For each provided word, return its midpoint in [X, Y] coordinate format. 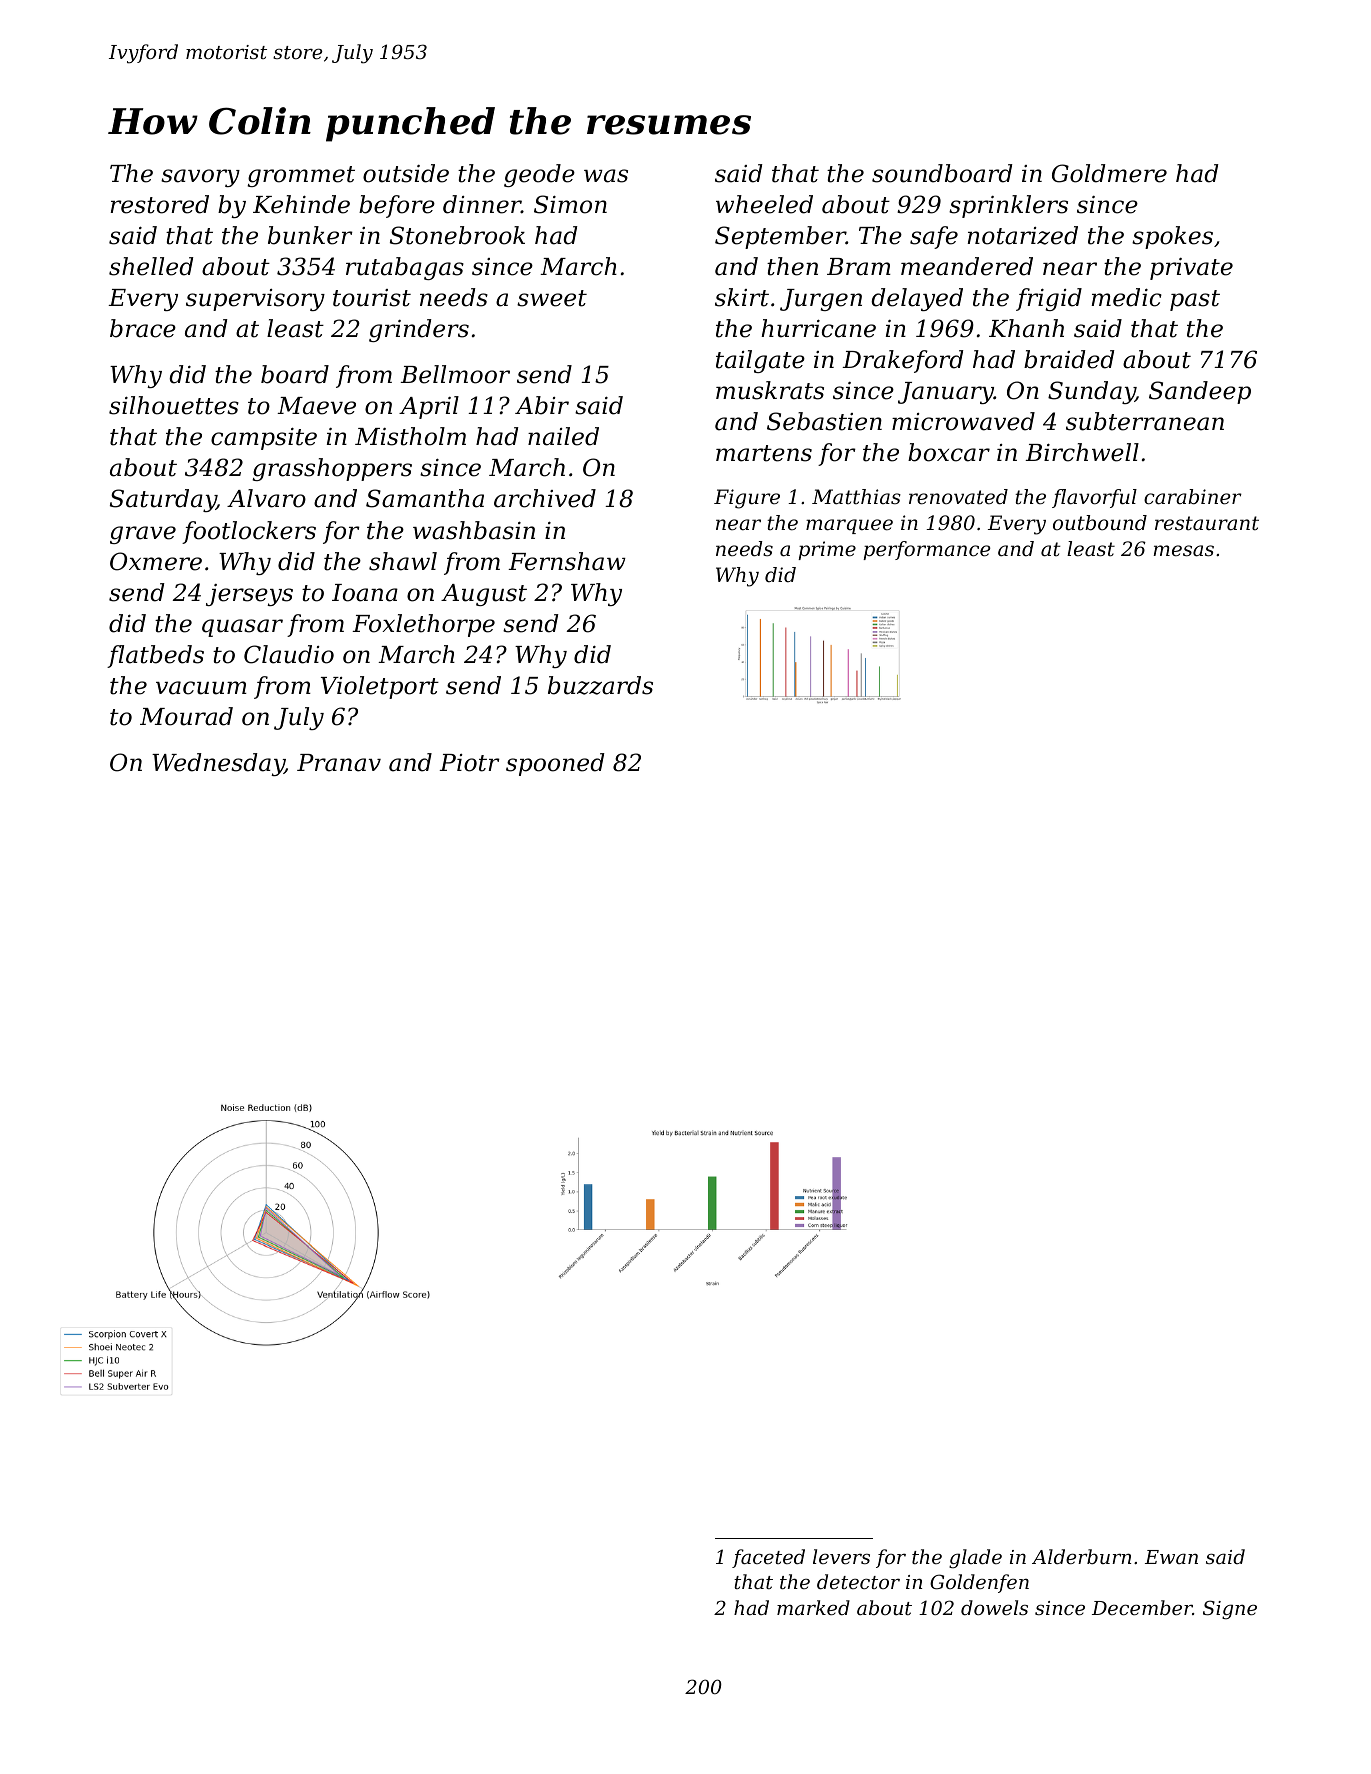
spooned [555, 764]
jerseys [249, 595]
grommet [301, 176]
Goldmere [1109, 173]
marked [813, 1607]
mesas [1183, 551]
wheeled [764, 204]
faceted [768, 1558]
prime [827, 550]
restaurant [1207, 523]
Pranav [339, 763]
